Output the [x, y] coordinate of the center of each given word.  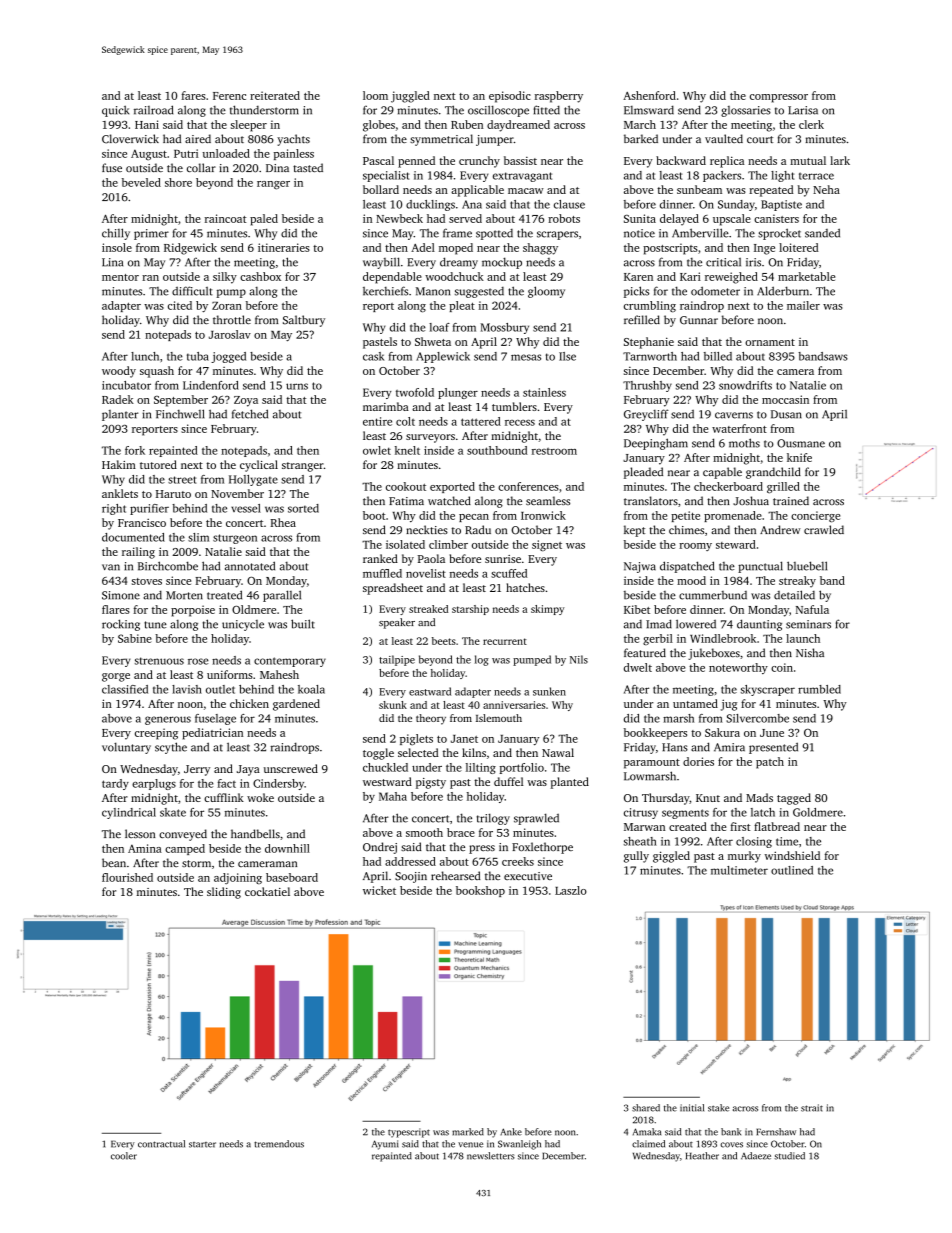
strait [812, 1108]
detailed [794, 595]
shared [646, 1108]
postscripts [670, 249]
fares [193, 95]
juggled [410, 97]
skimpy [548, 610]
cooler [124, 1156]
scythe [171, 748]
